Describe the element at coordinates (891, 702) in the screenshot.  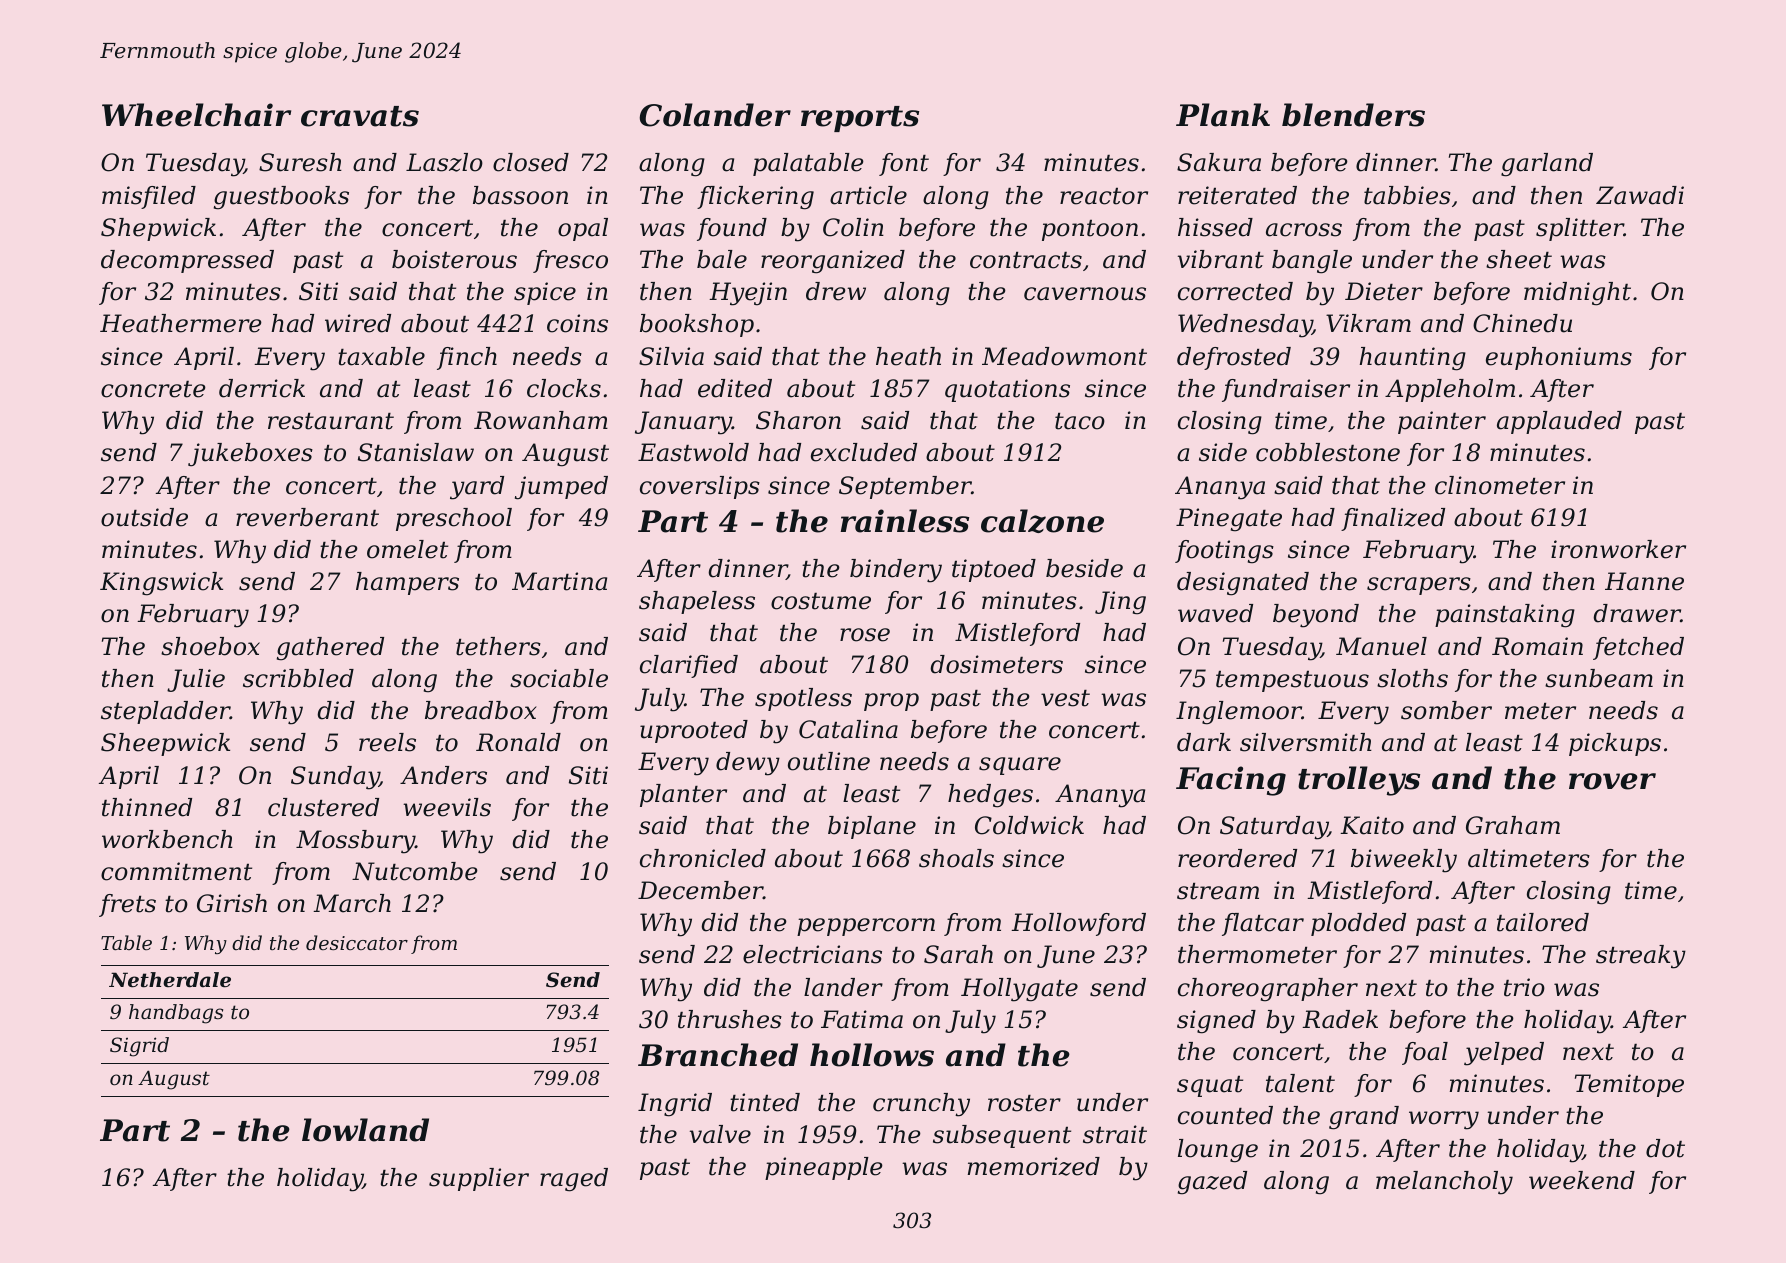
I see `prop` at that location.
